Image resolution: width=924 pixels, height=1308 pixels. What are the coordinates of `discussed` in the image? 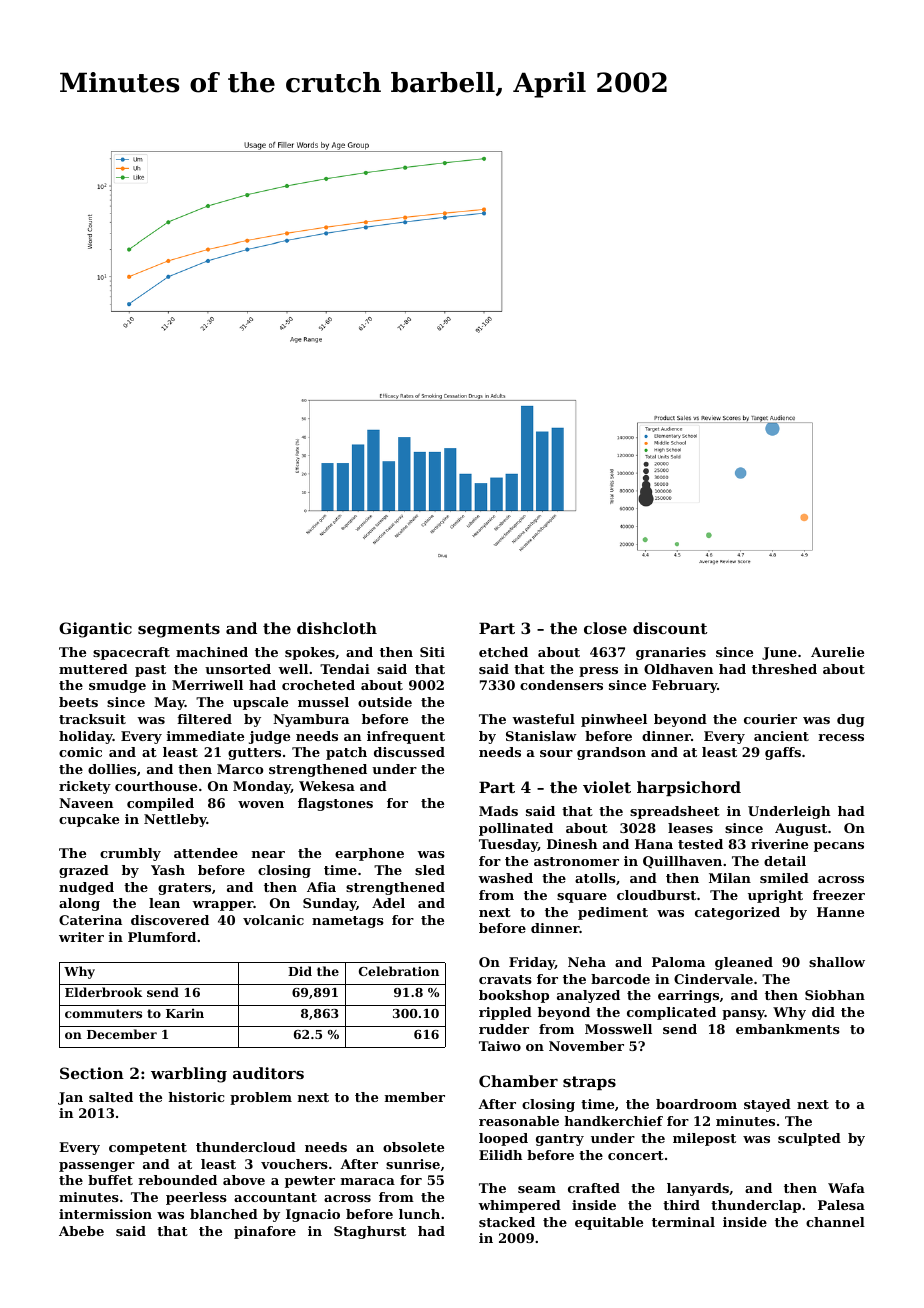 It's located at (409, 752).
